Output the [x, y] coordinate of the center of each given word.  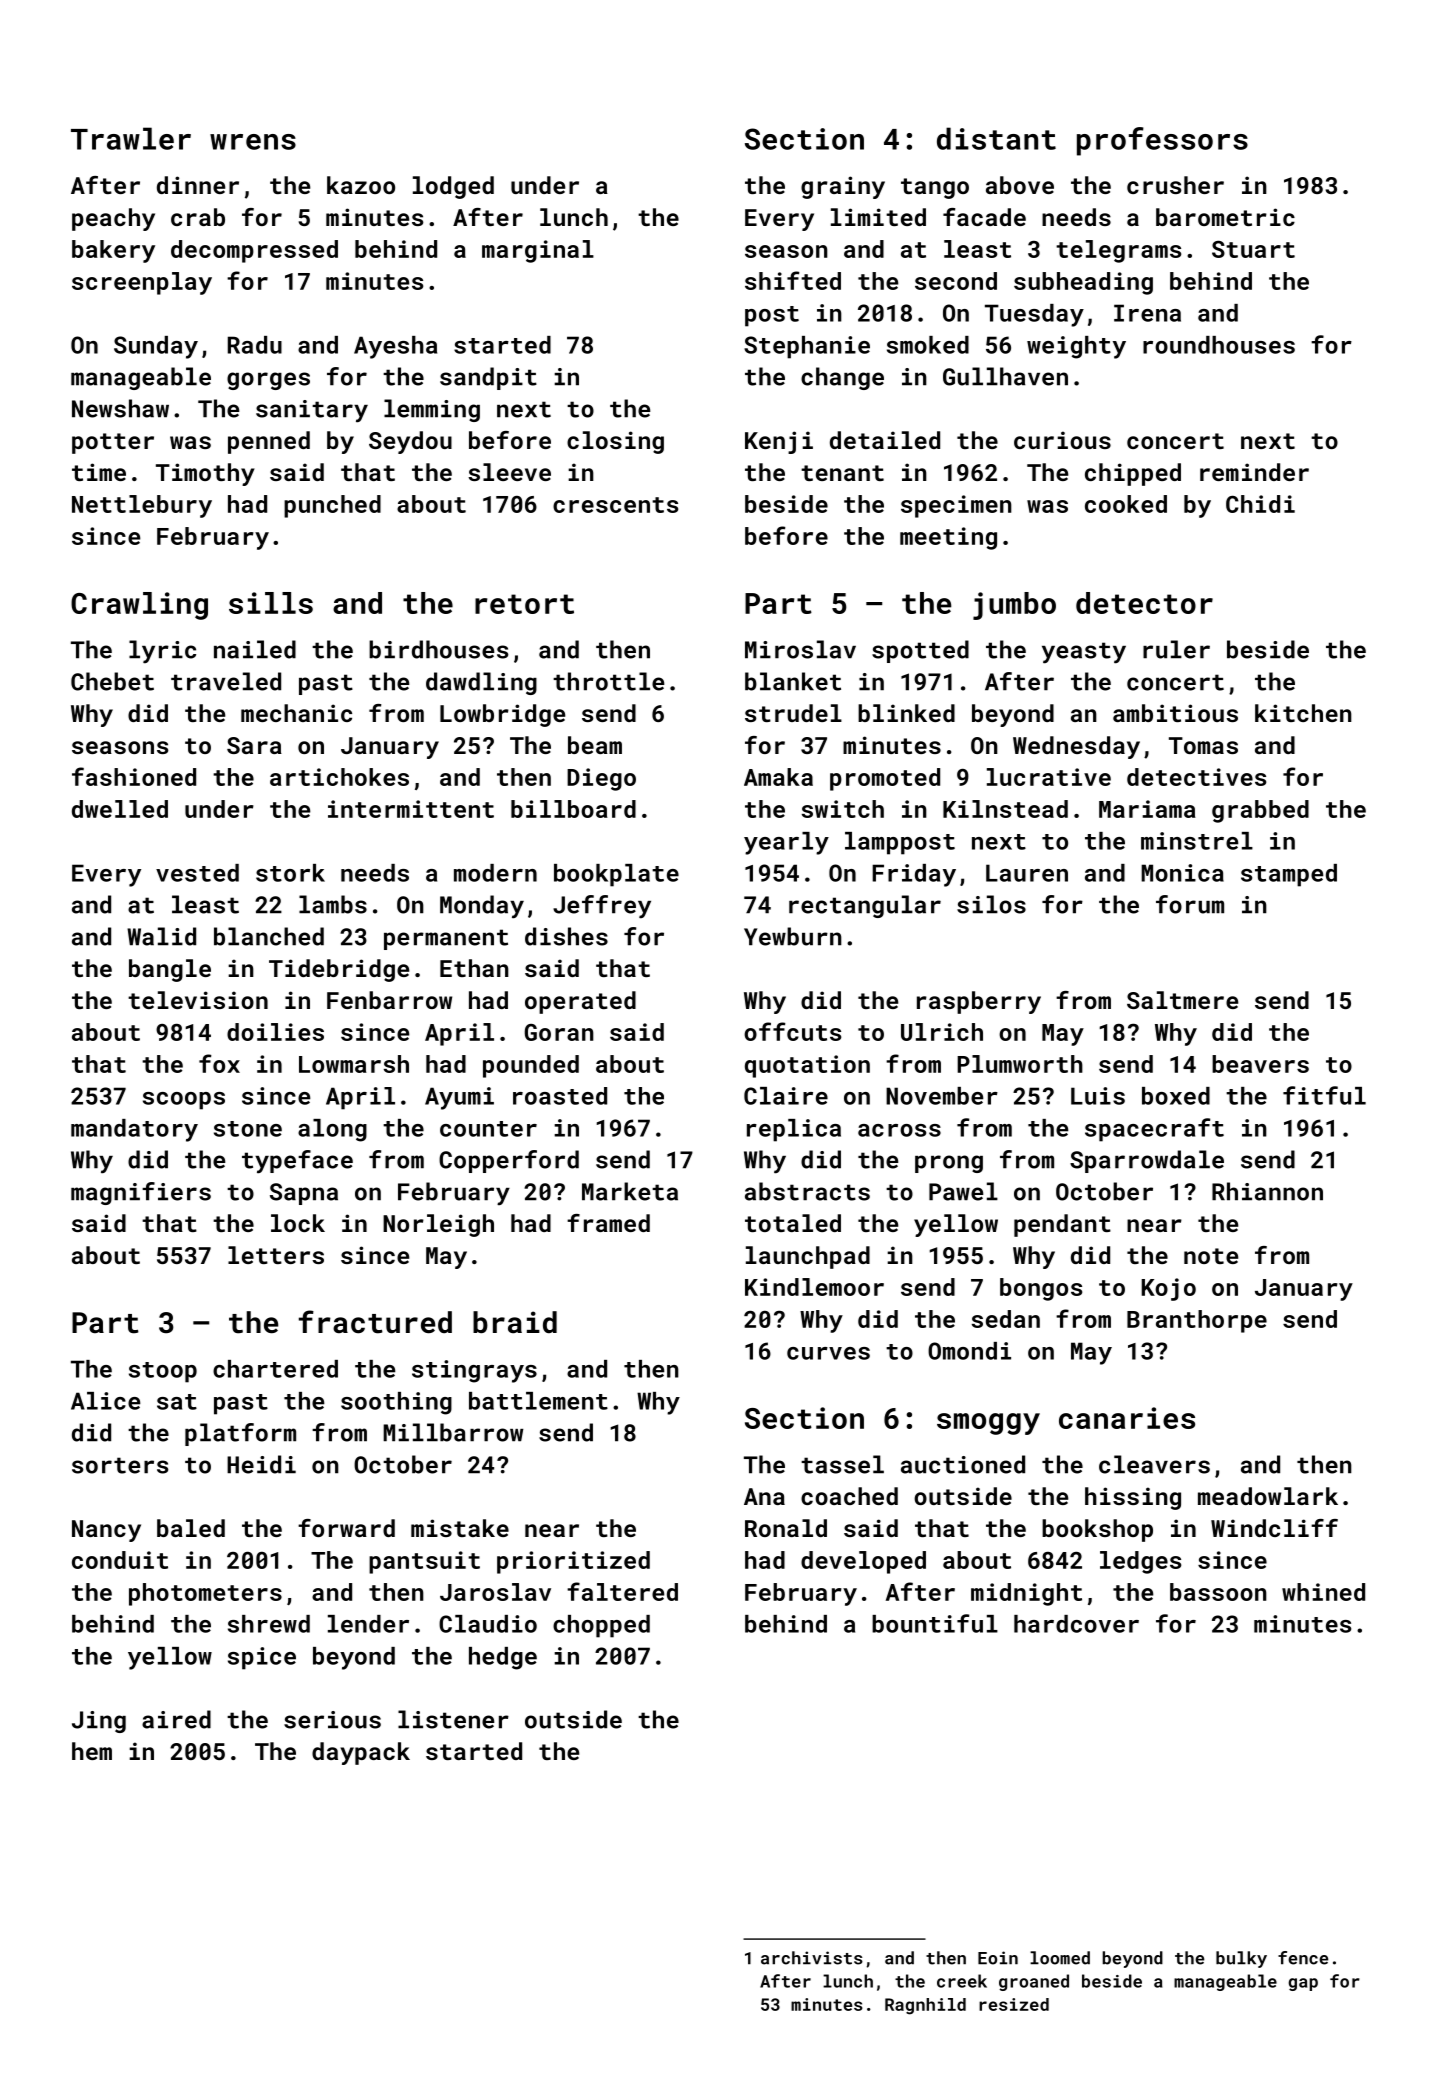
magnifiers [141, 1193]
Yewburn [793, 936]
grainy [843, 187]
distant [996, 138]
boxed [1176, 1096]
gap [1303, 1984]
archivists [812, 1958]
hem [92, 1751]
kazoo [361, 185]
